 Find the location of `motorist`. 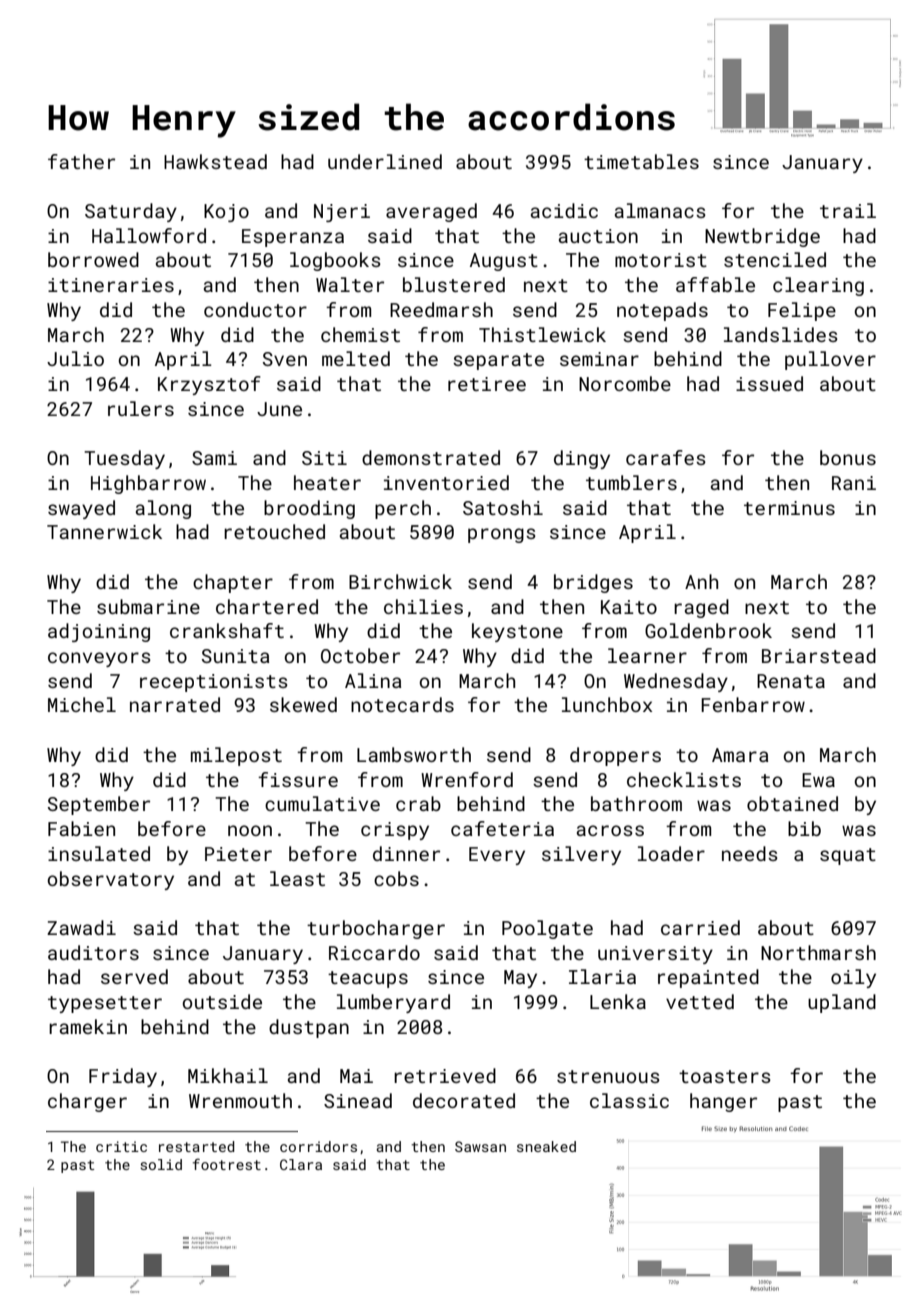

motorist is located at coordinates (661, 260).
